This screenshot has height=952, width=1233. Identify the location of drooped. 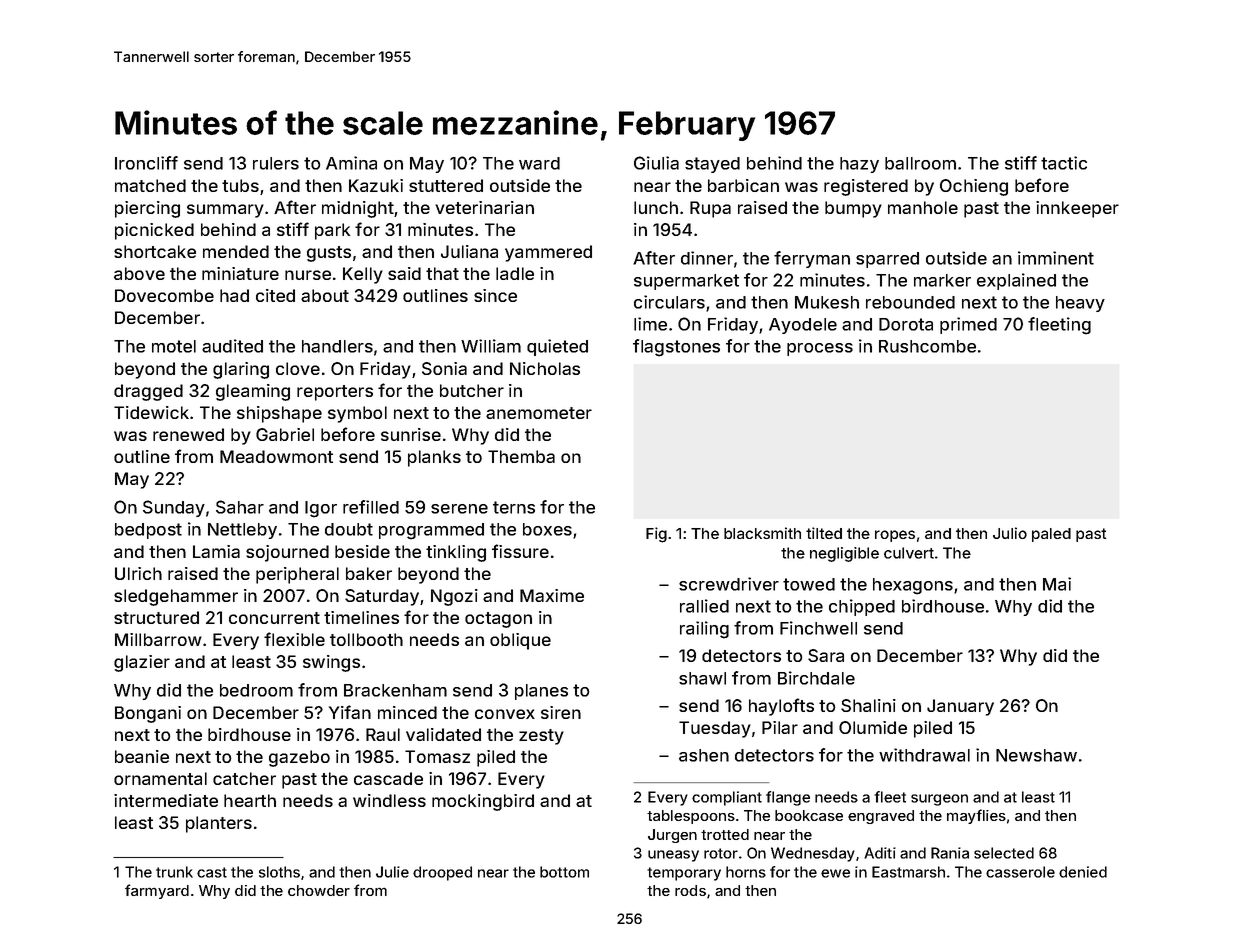
(442, 873).
